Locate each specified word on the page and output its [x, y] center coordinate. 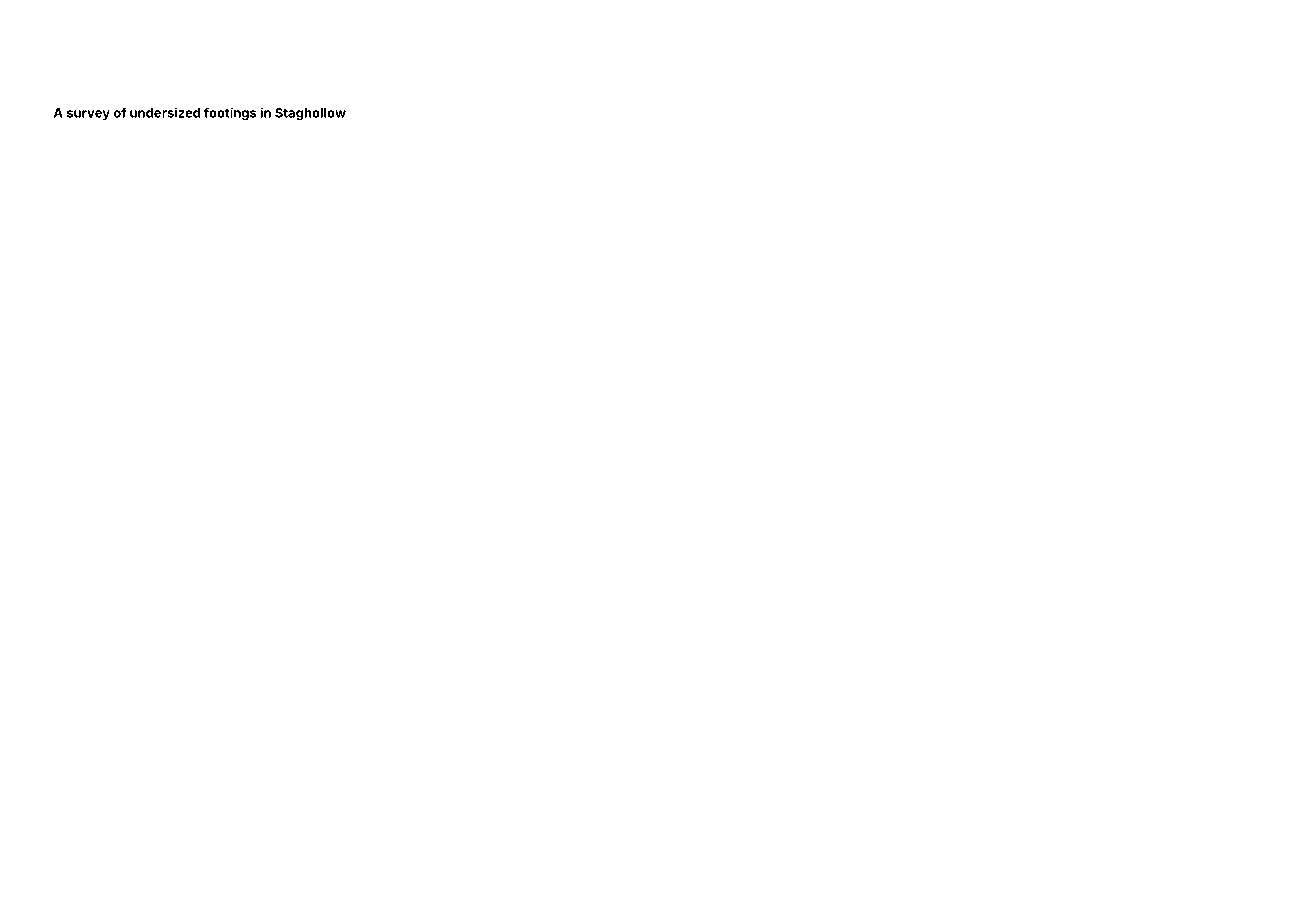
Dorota [478, 789]
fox [241, 463]
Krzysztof [824, 532]
